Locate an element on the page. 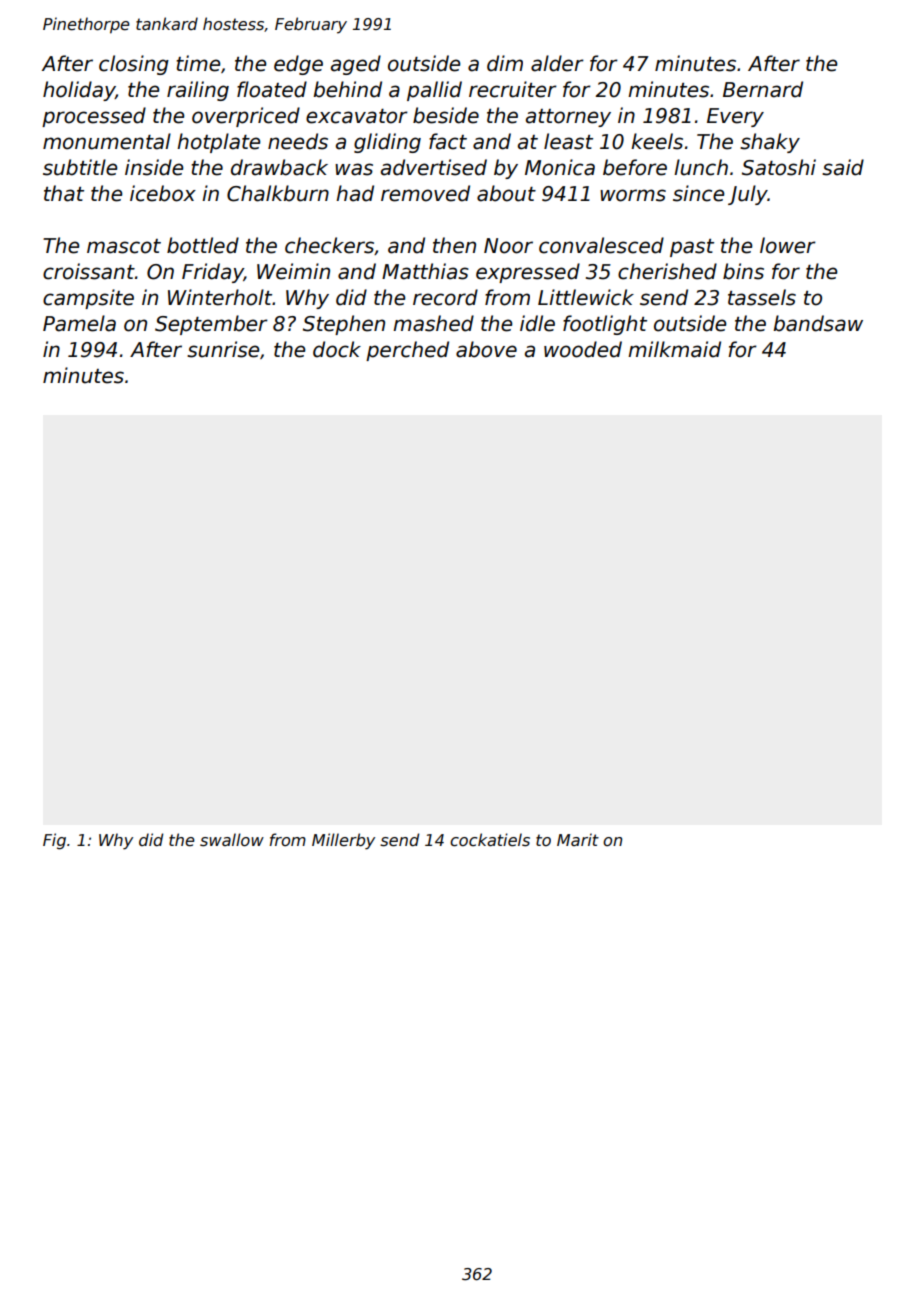  Marit is located at coordinates (578, 839).
